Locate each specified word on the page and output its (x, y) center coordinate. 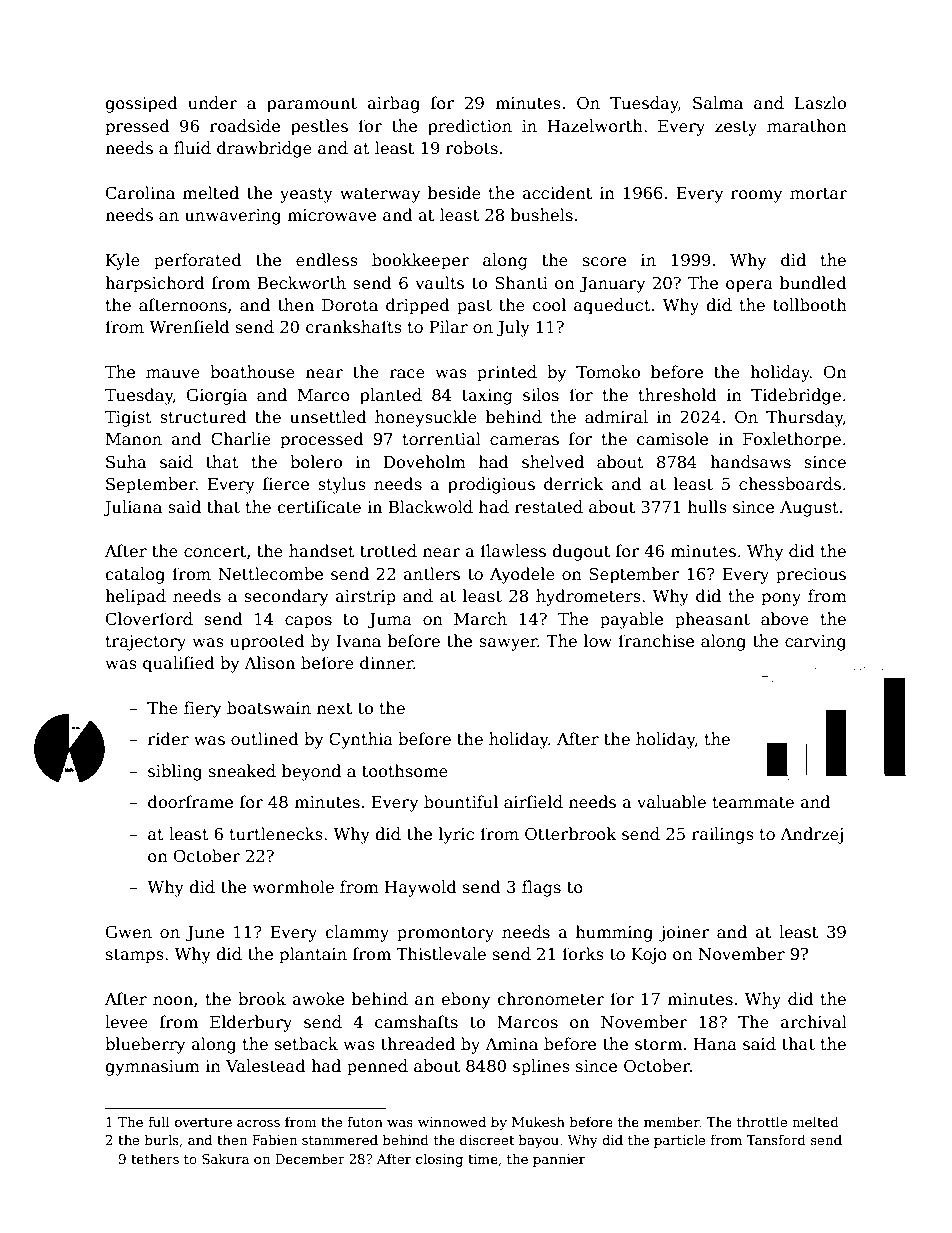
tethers (155, 1158)
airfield (533, 802)
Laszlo (820, 102)
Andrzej (811, 835)
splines (541, 1067)
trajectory (145, 643)
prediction (470, 127)
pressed (137, 127)
